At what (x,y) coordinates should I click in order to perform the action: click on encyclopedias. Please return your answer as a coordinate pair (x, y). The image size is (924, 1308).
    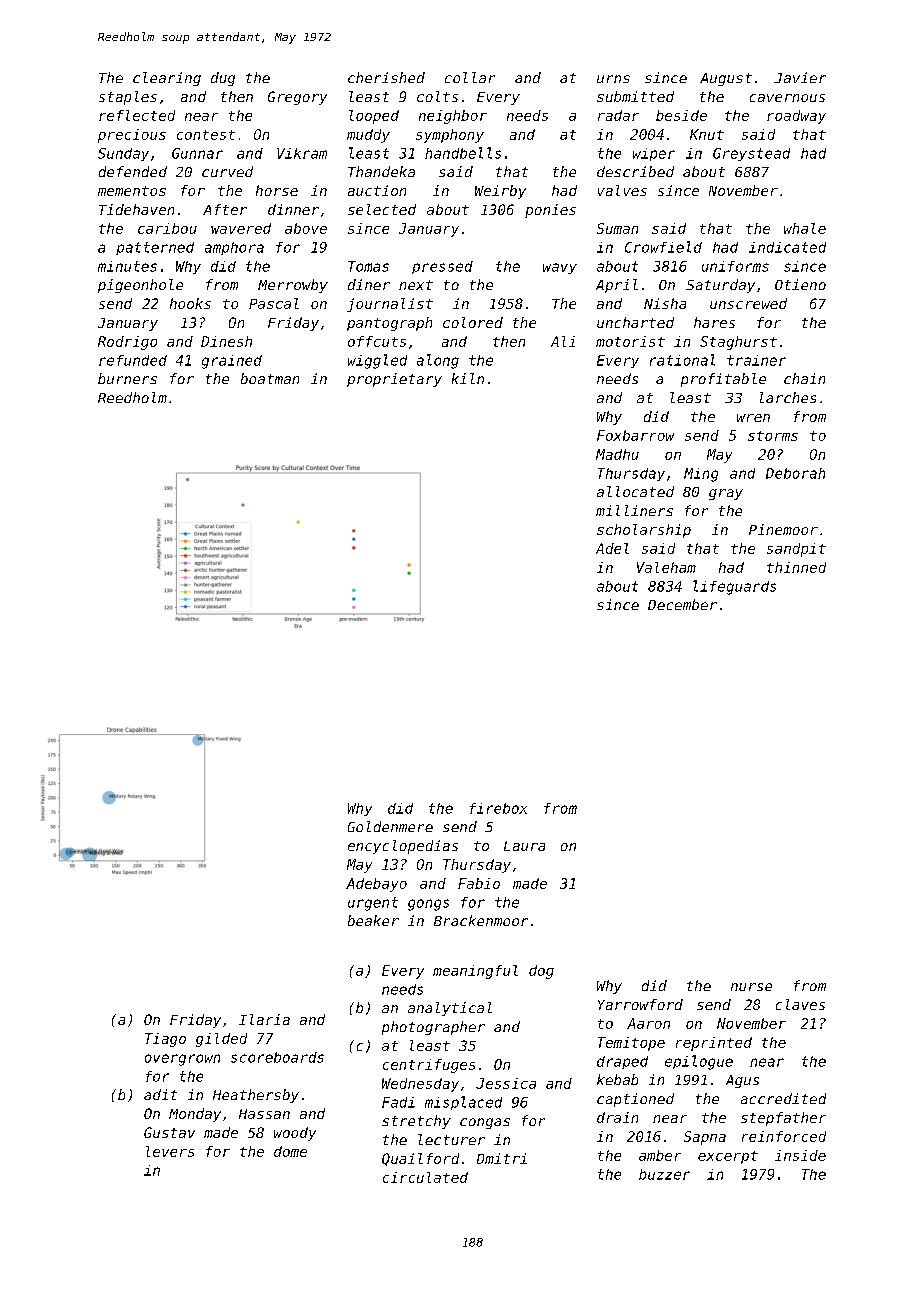
    Looking at the image, I should click on (403, 847).
